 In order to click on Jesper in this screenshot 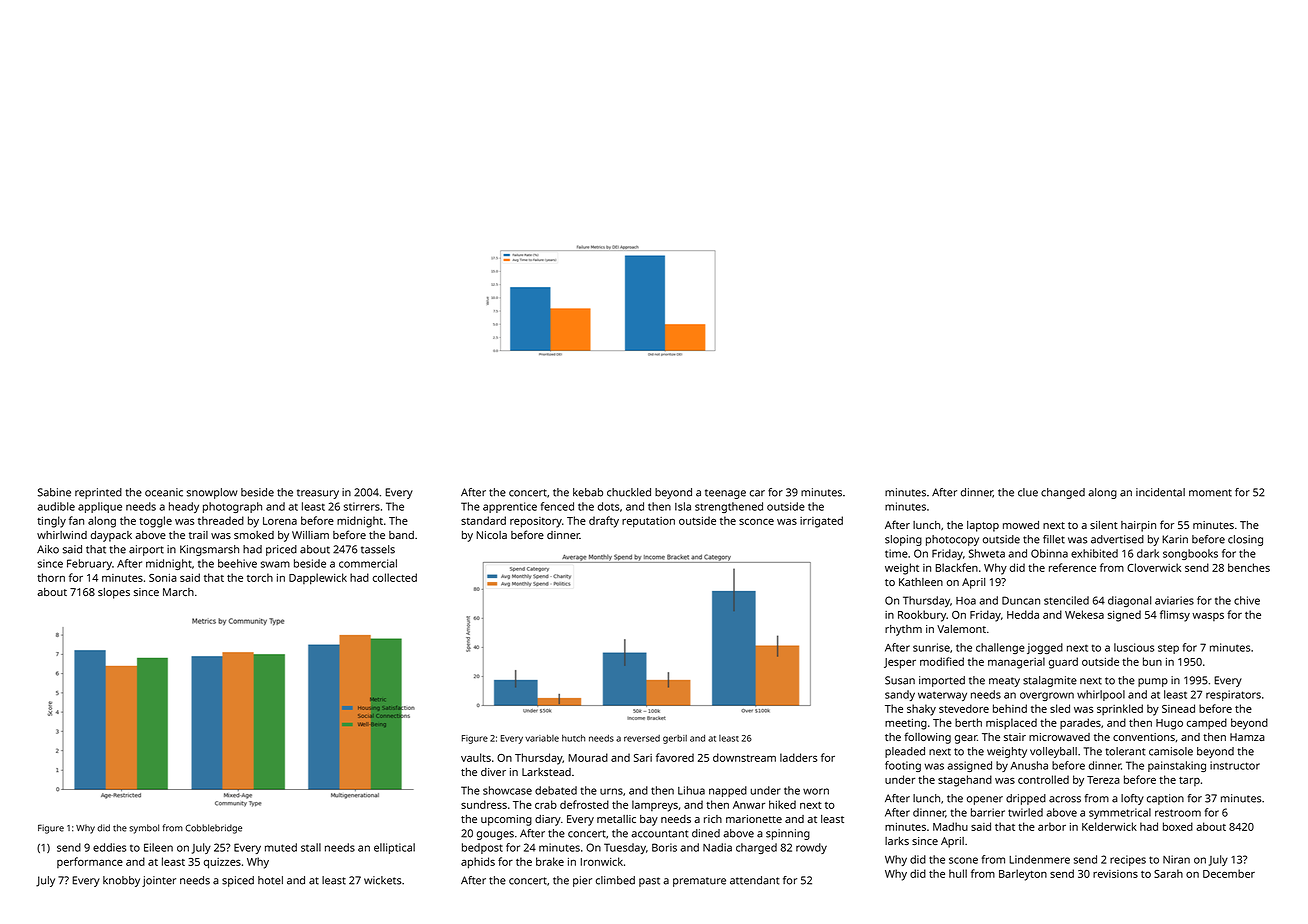, I will do `click(900, 663)`.
